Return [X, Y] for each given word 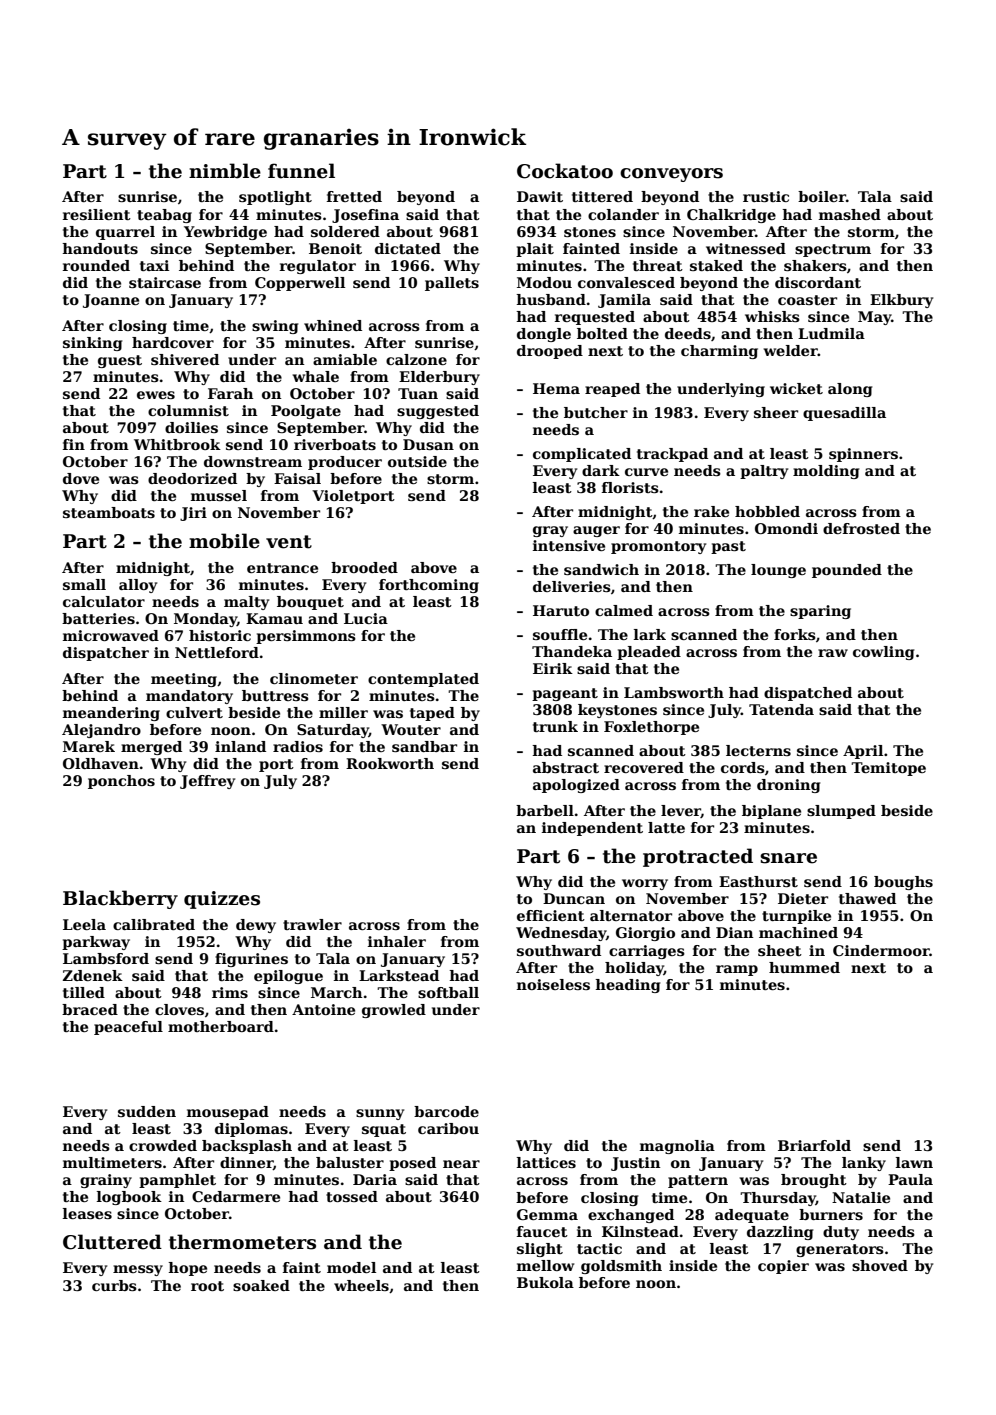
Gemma [547, 1214]
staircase [165, 282]
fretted [354, 196]
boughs [903, 883]
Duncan [574, 898]
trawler [312, 924]
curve [646, 472]
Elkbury [901, 301]
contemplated [423, 680]
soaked [261, 1285]
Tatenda [781, 709]
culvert [194, 712]
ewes [156, 395]
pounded [847, 571]
